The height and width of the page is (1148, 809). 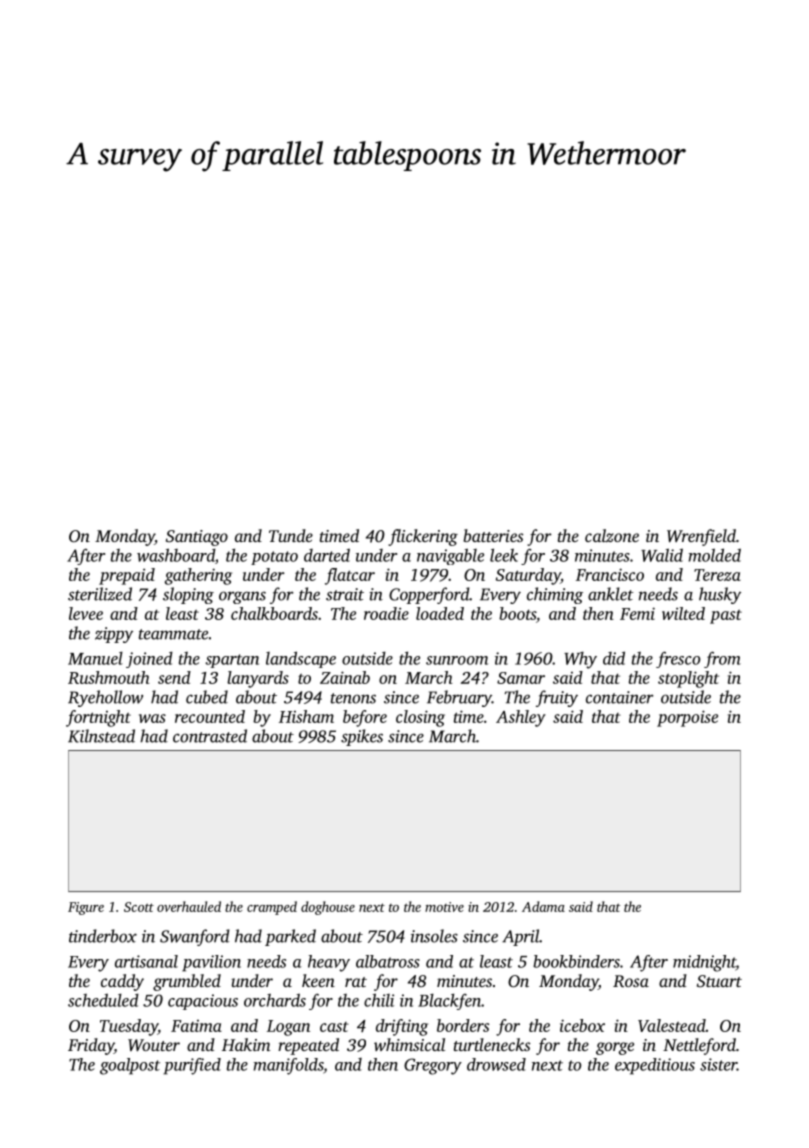 I want to click on Wrenfield, so click(x=701, y=537).
